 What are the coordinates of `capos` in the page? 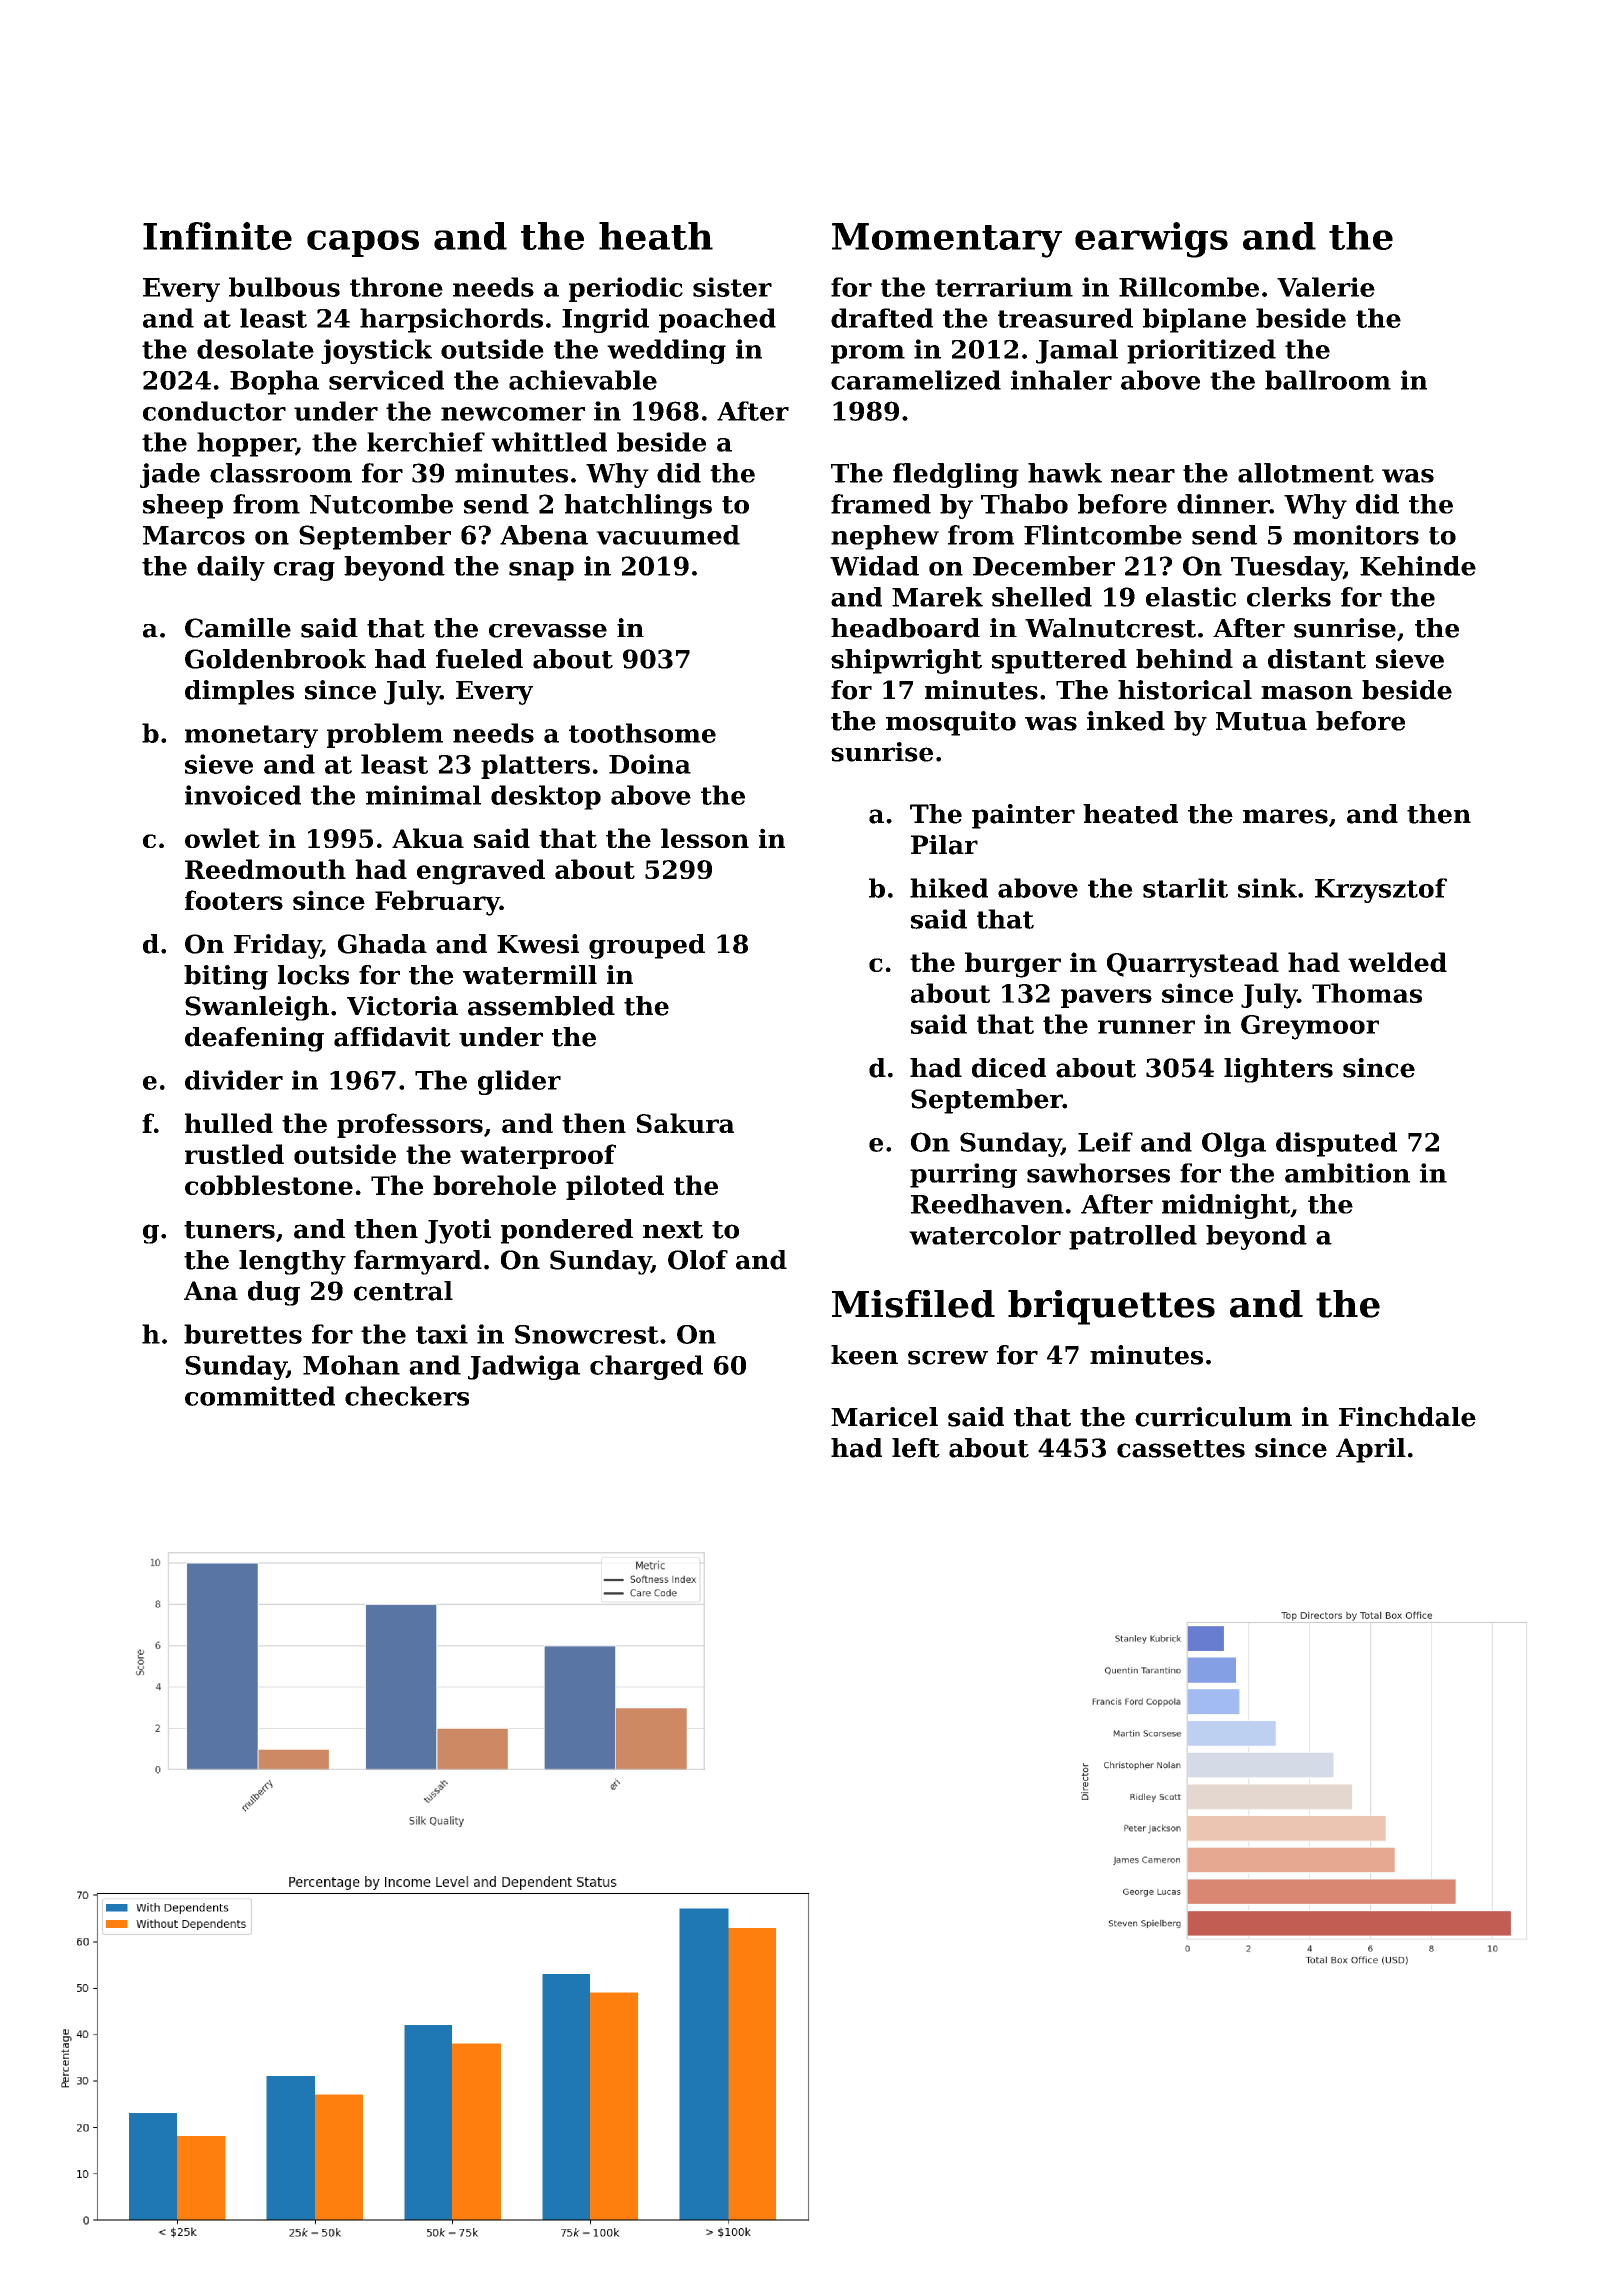 It's located at (363, 243).
